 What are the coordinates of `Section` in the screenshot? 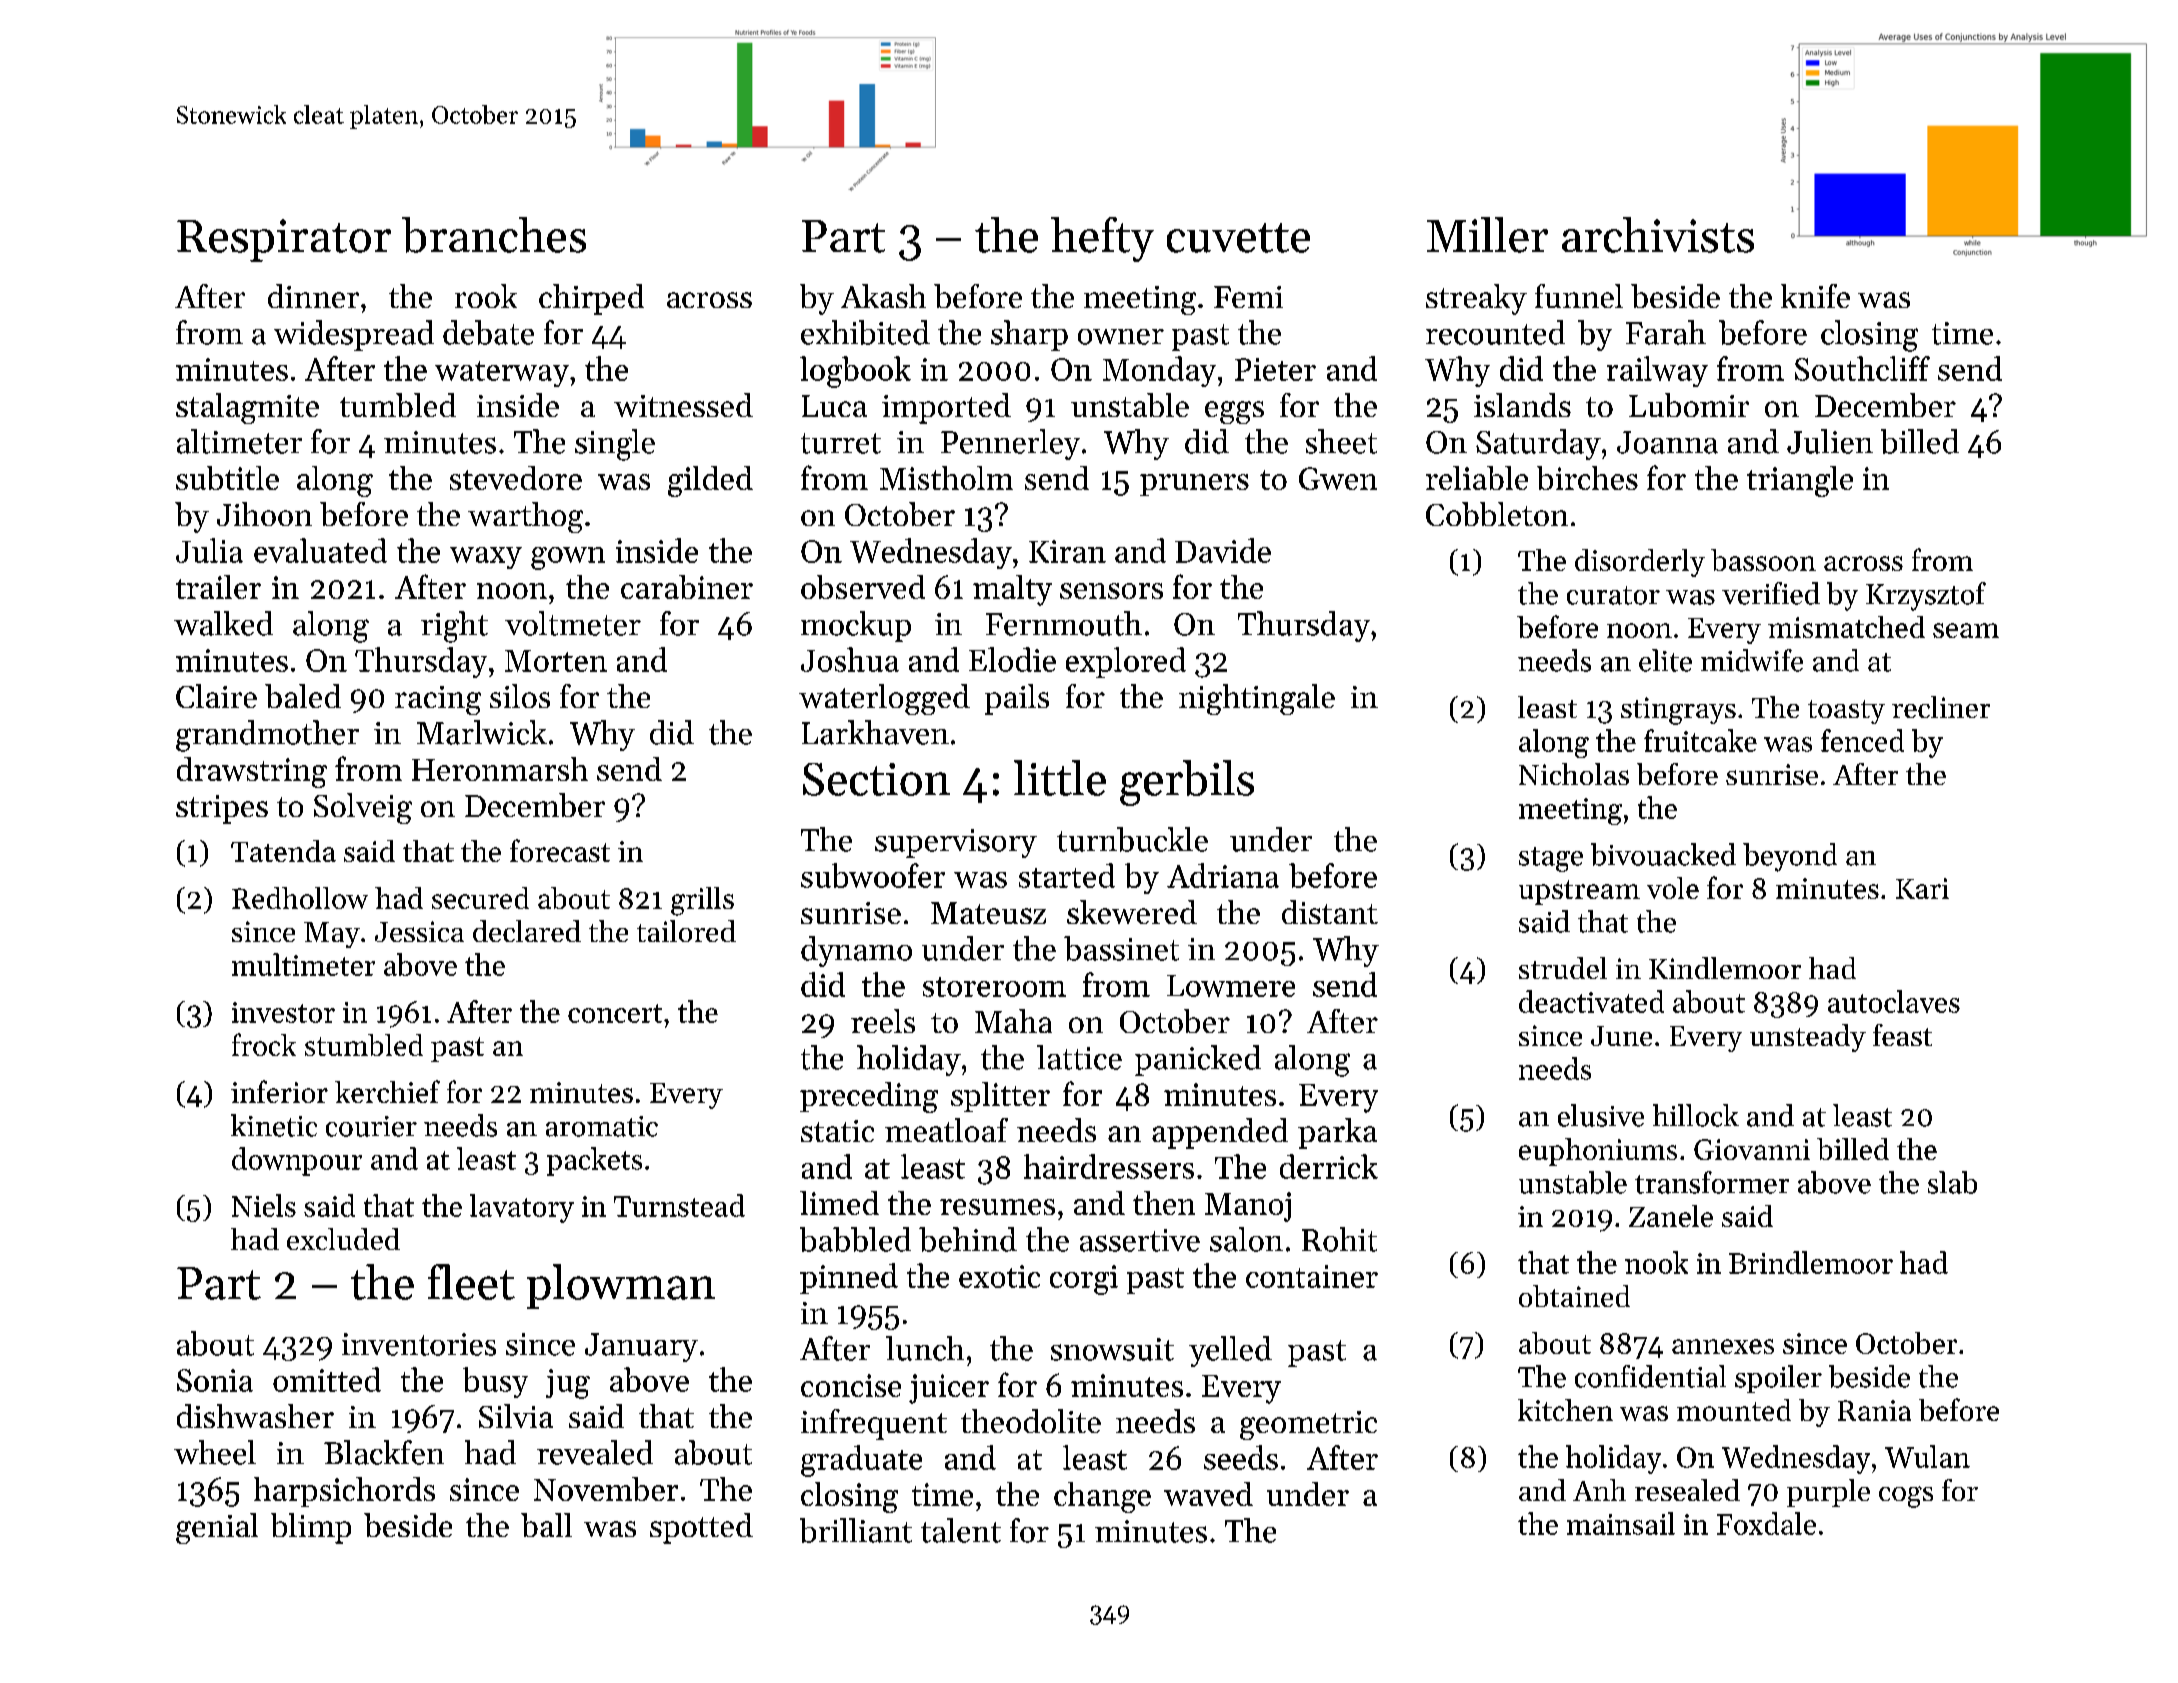 It's located at (876, 779).
